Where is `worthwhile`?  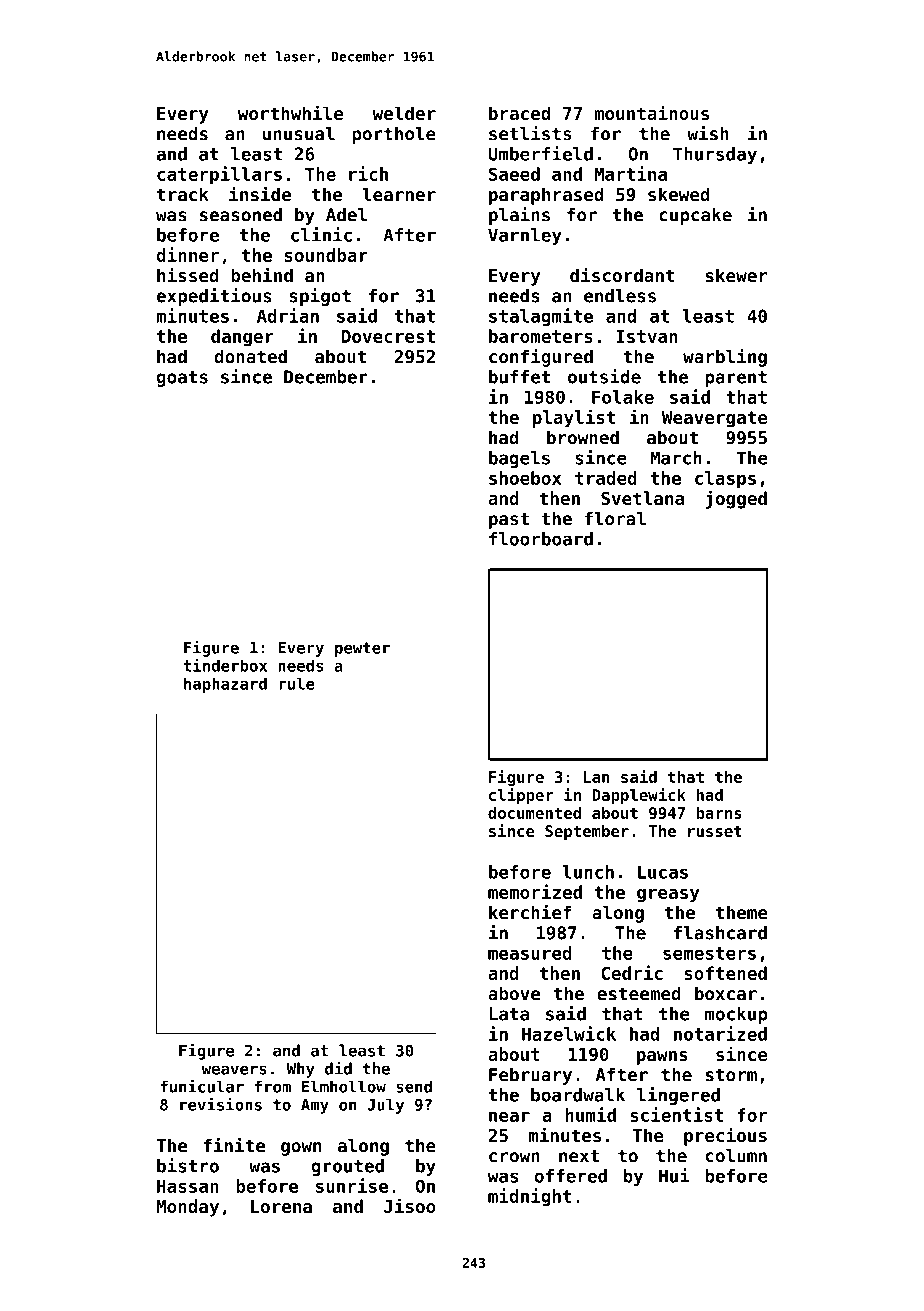 worthwhile is located at coordinates (290, 112).
